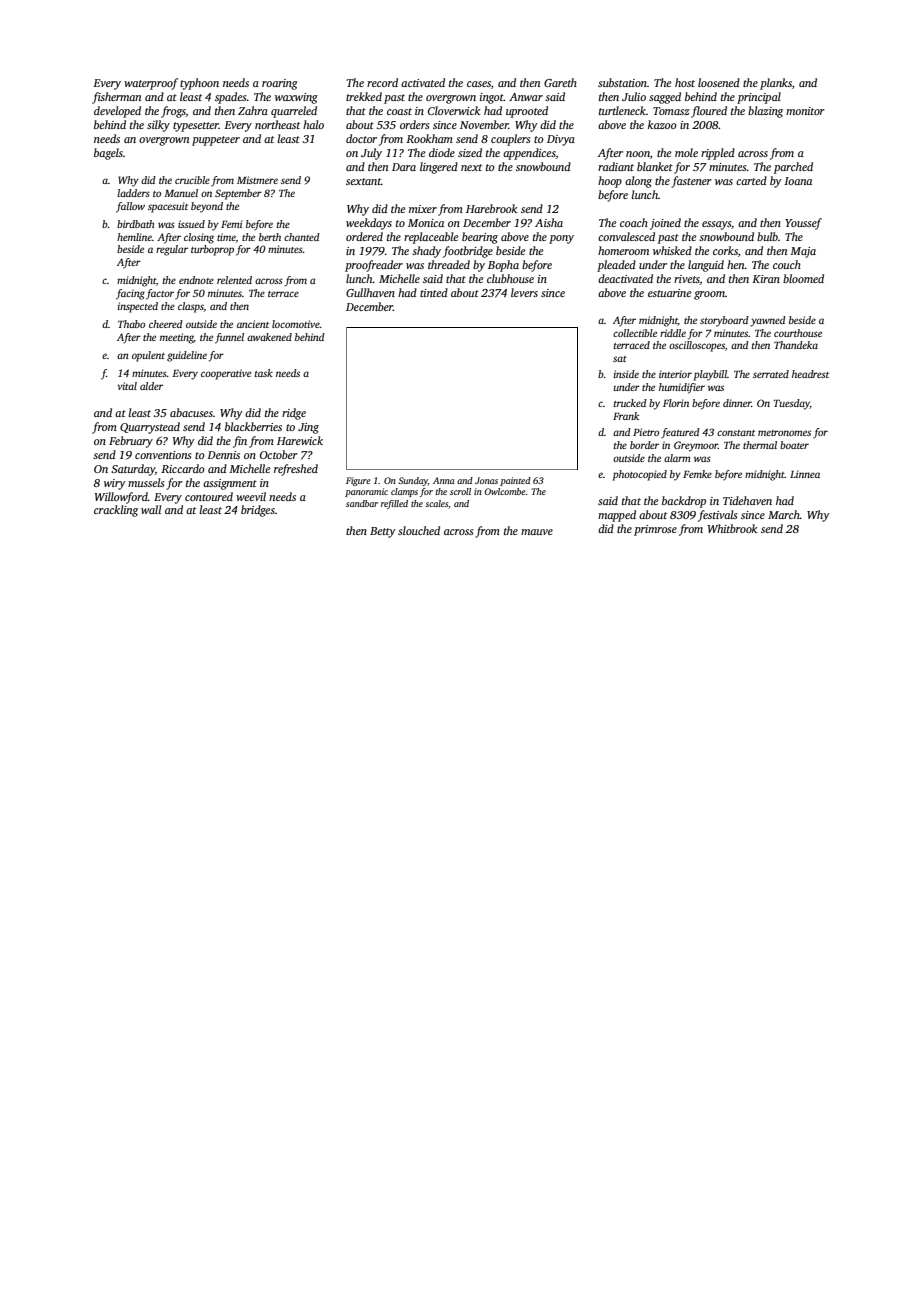 The image size is (924, 1308). What do you see at coordinates (803, 224) in the screenshot?
I see `Youssef` at bounding box center [803, 224].
